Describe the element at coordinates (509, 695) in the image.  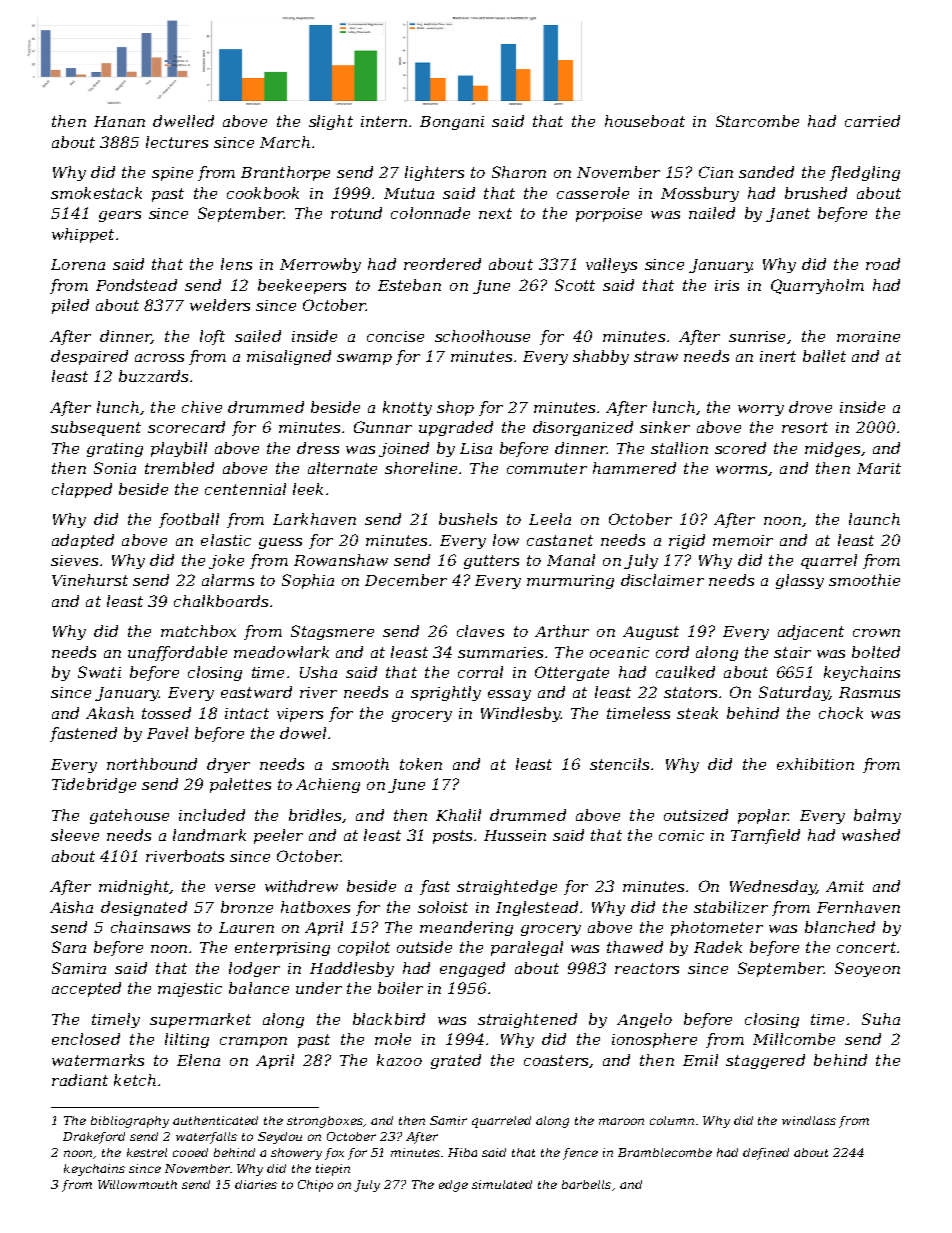
I see `essay` at that location.
